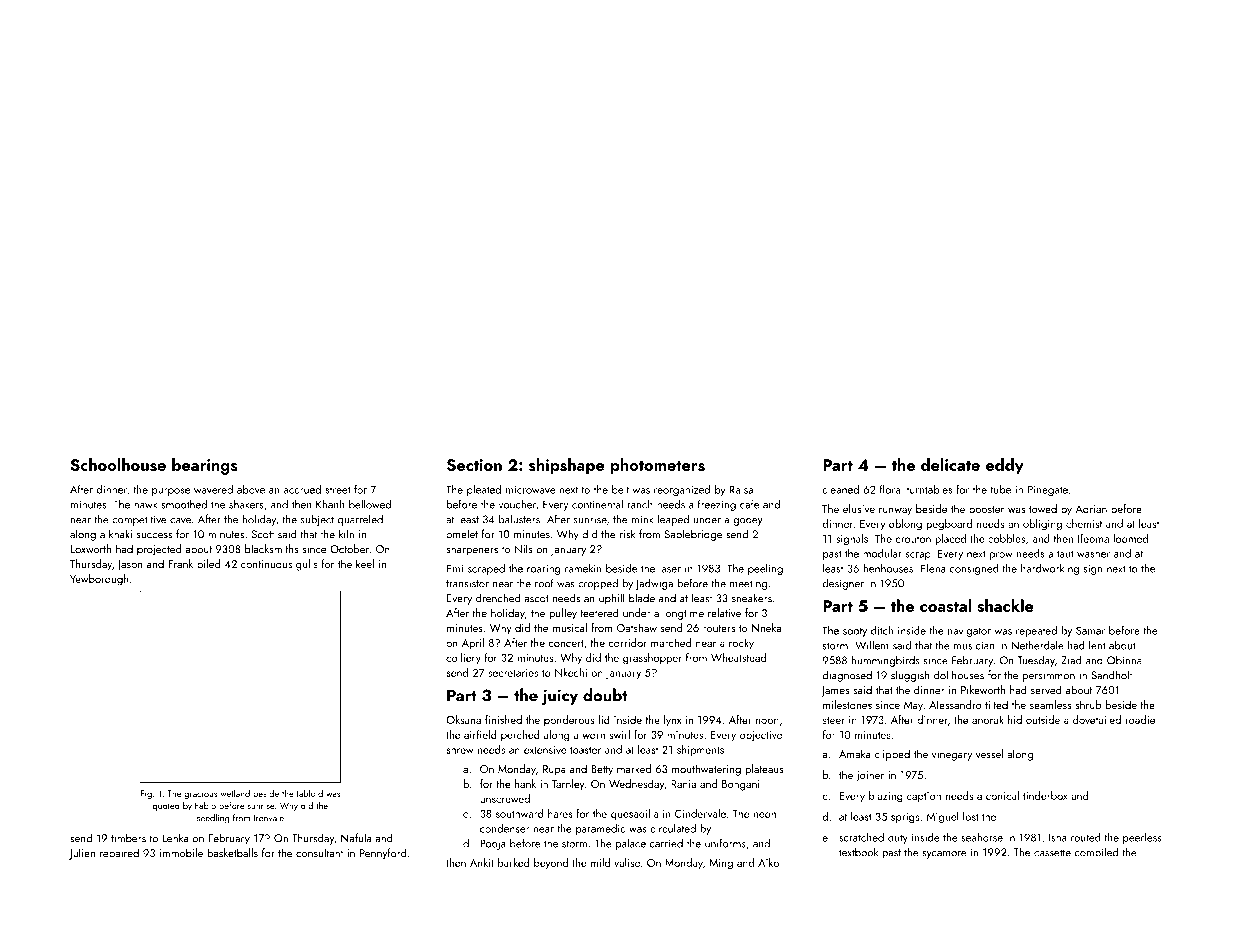  Describe the element at coordinates (1037, 645) in the image. I see `Netherdale` at that location.
